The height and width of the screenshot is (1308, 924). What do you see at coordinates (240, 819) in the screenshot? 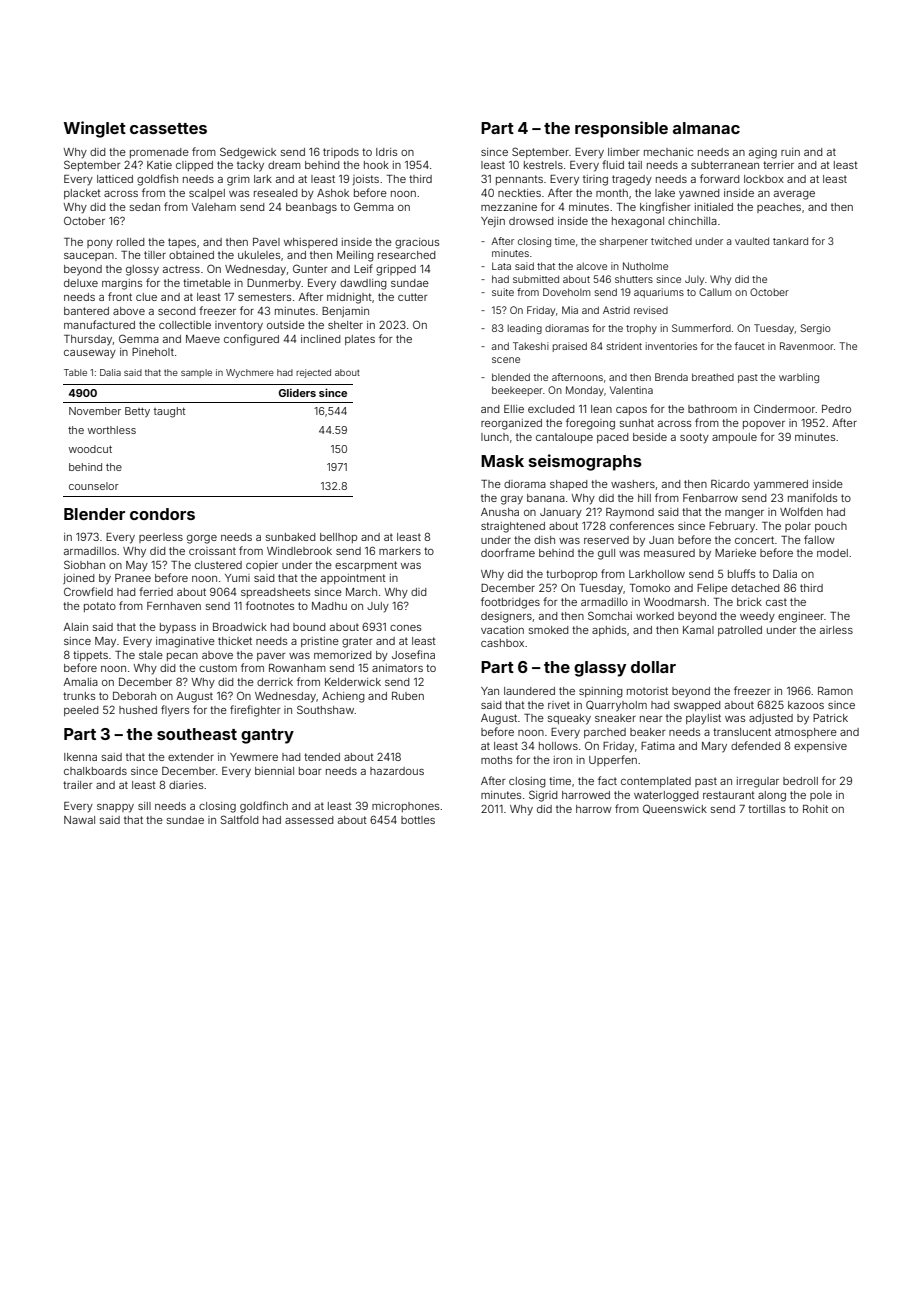
I see `Saltfold` at bounding box center [240, 819].
